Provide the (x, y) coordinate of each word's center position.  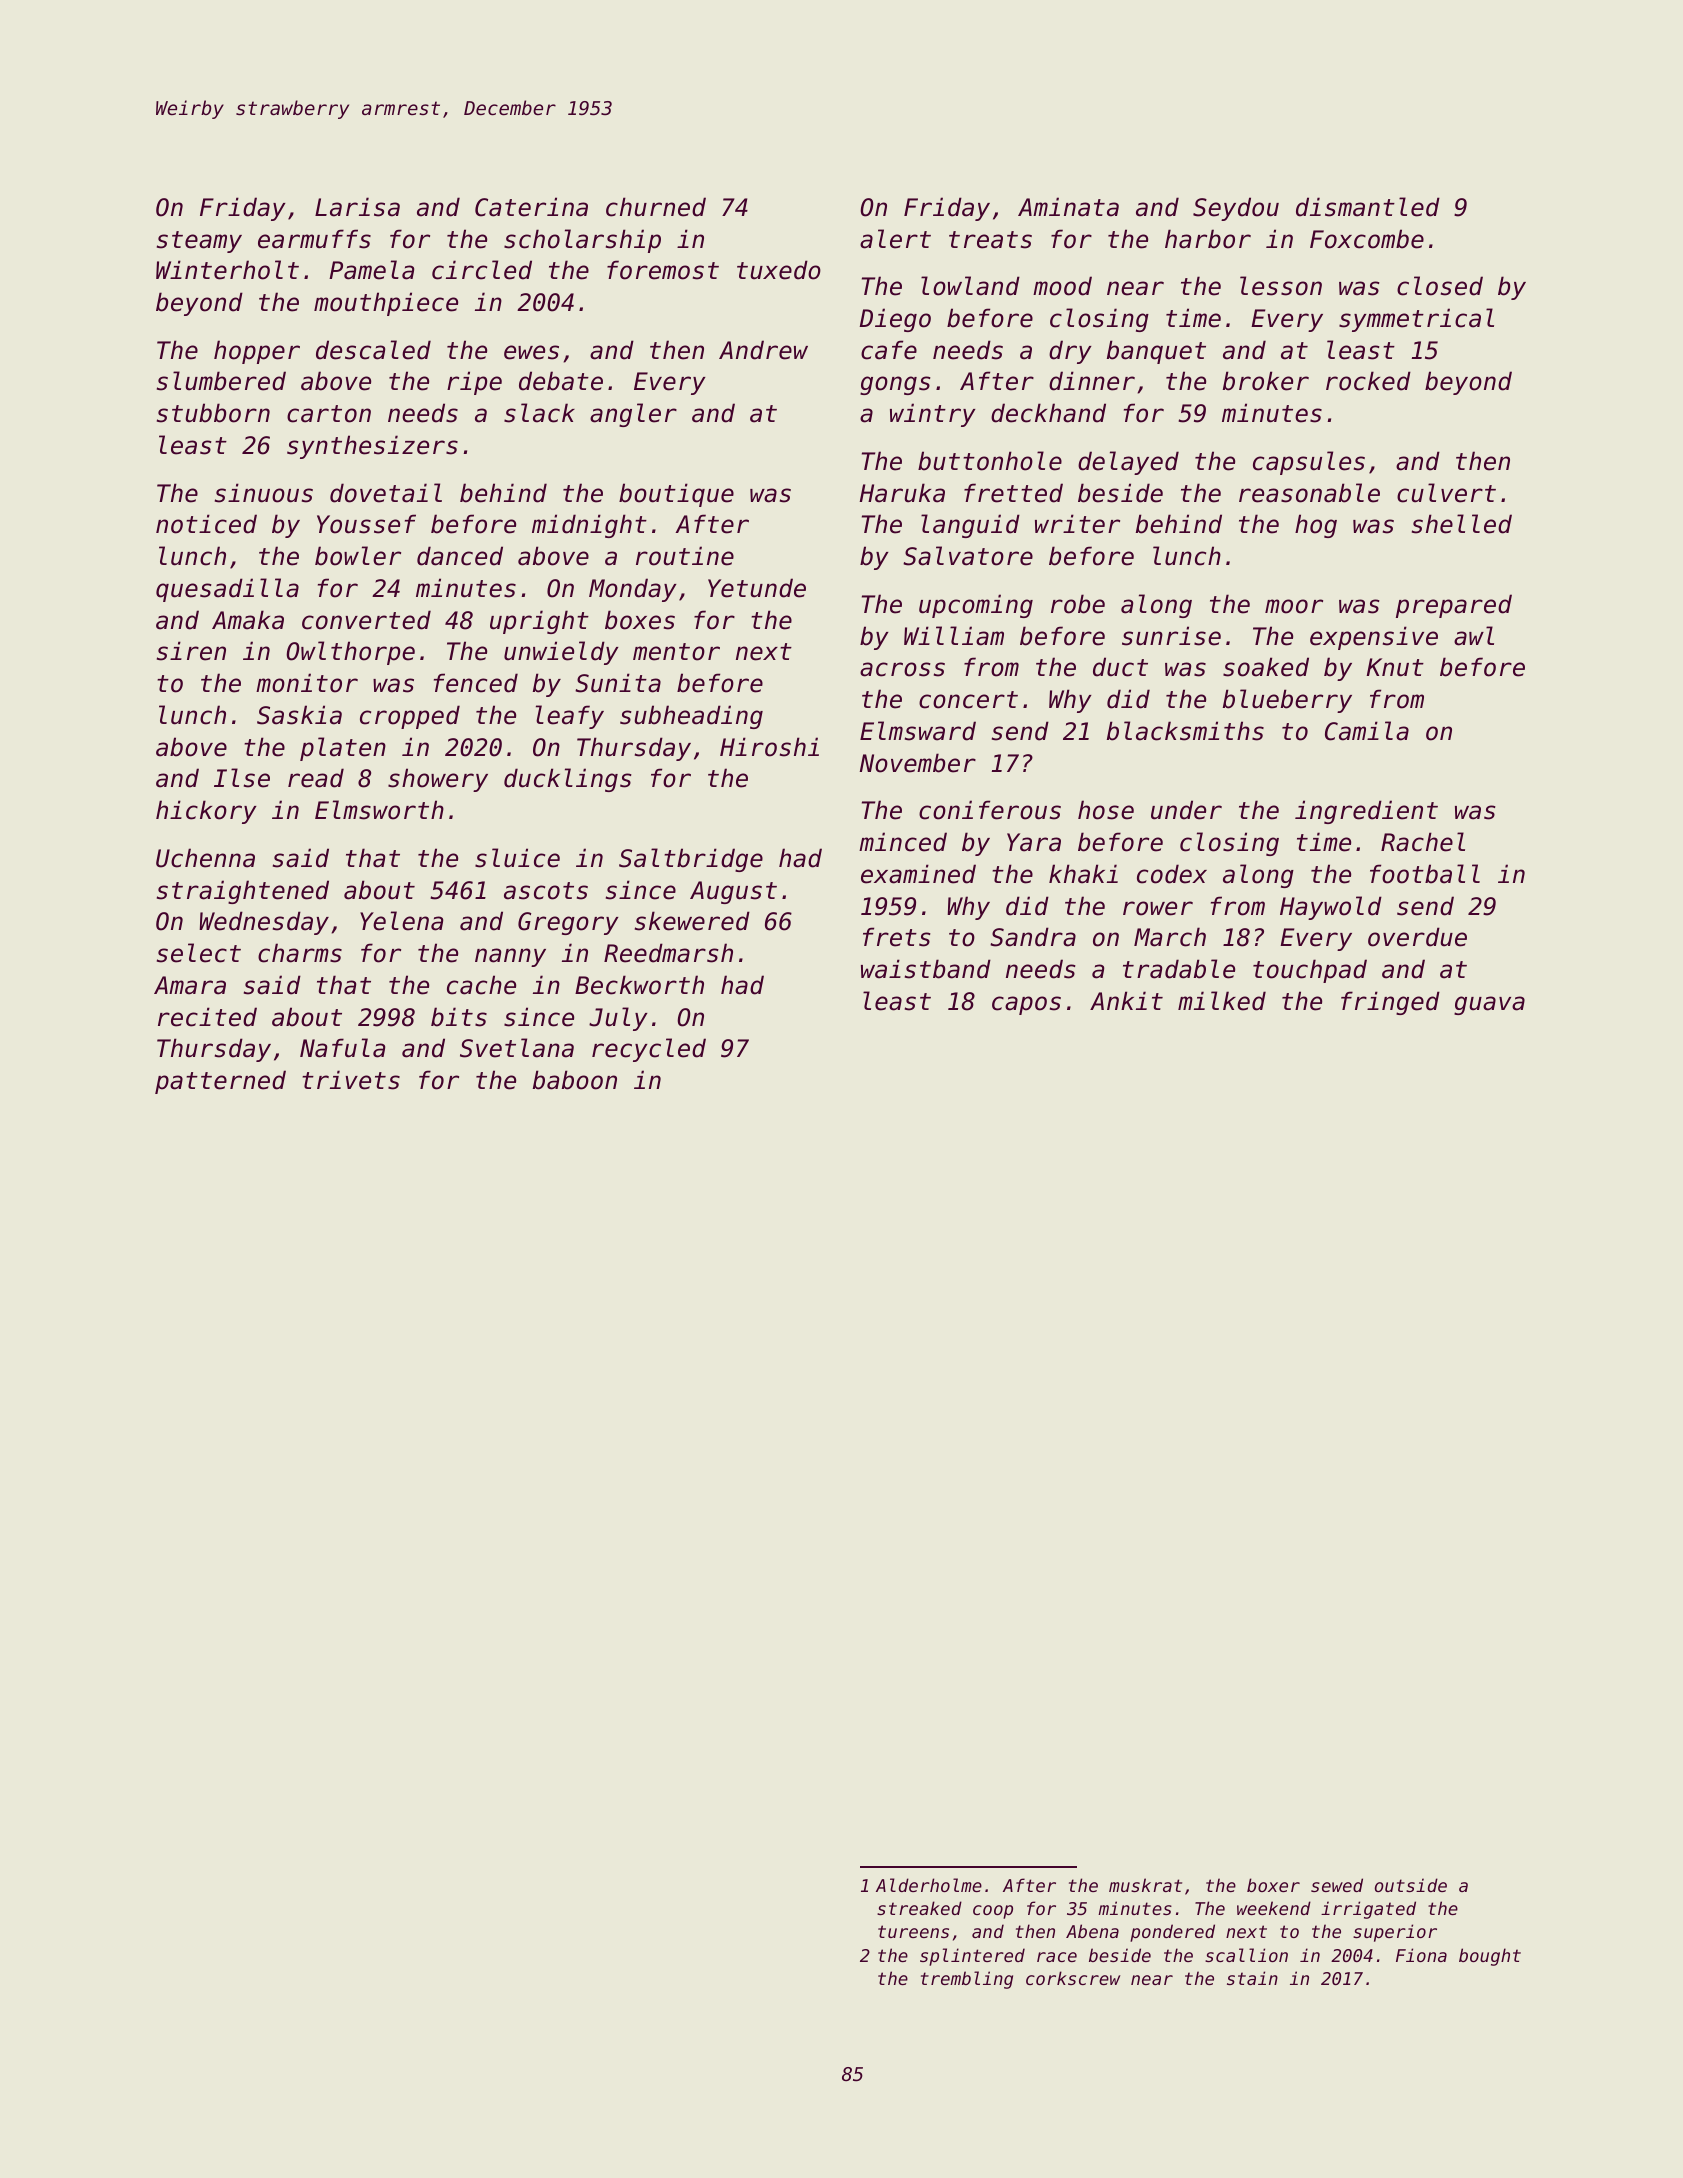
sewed (1337, 1885)
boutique (676, 495)
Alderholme (929, 1885)
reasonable (1309, 493)
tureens (913, 1931)
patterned (220, 1082)
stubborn (213, 413)
